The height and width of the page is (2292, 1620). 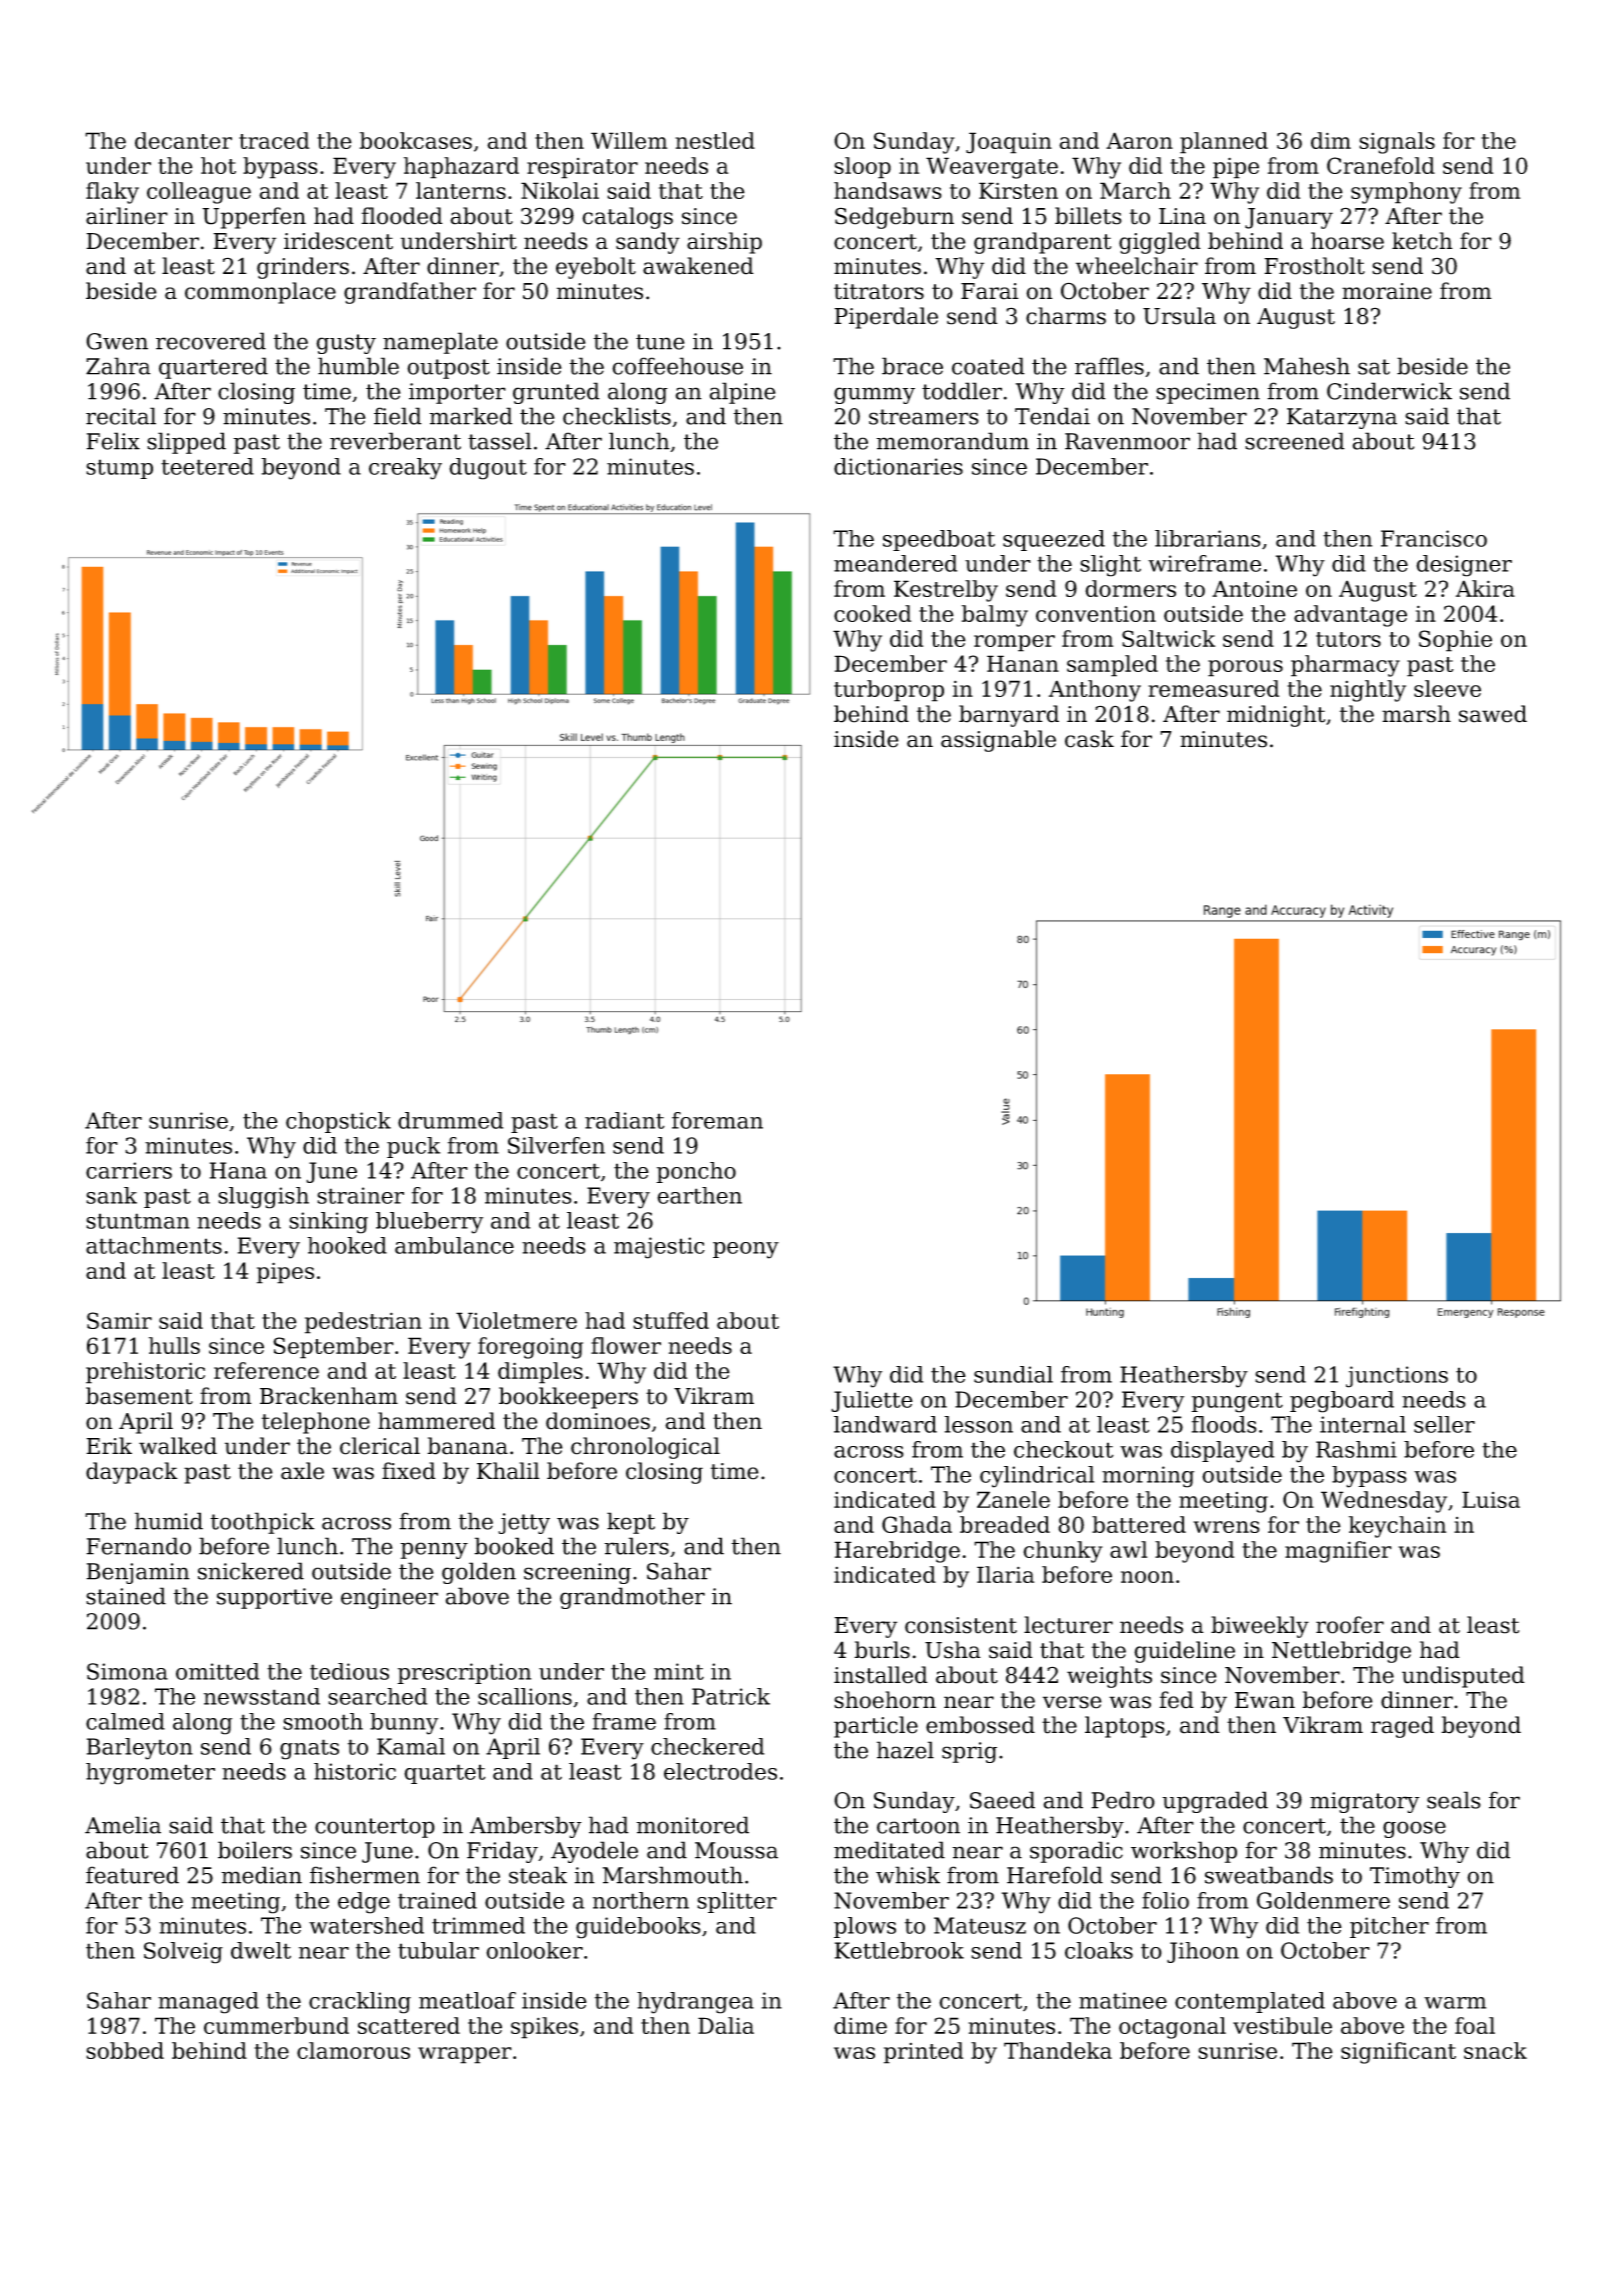 What do you see at coordinates (445, 1774) in the page?
I see `quartet` at bounding box center [445, 1774].
